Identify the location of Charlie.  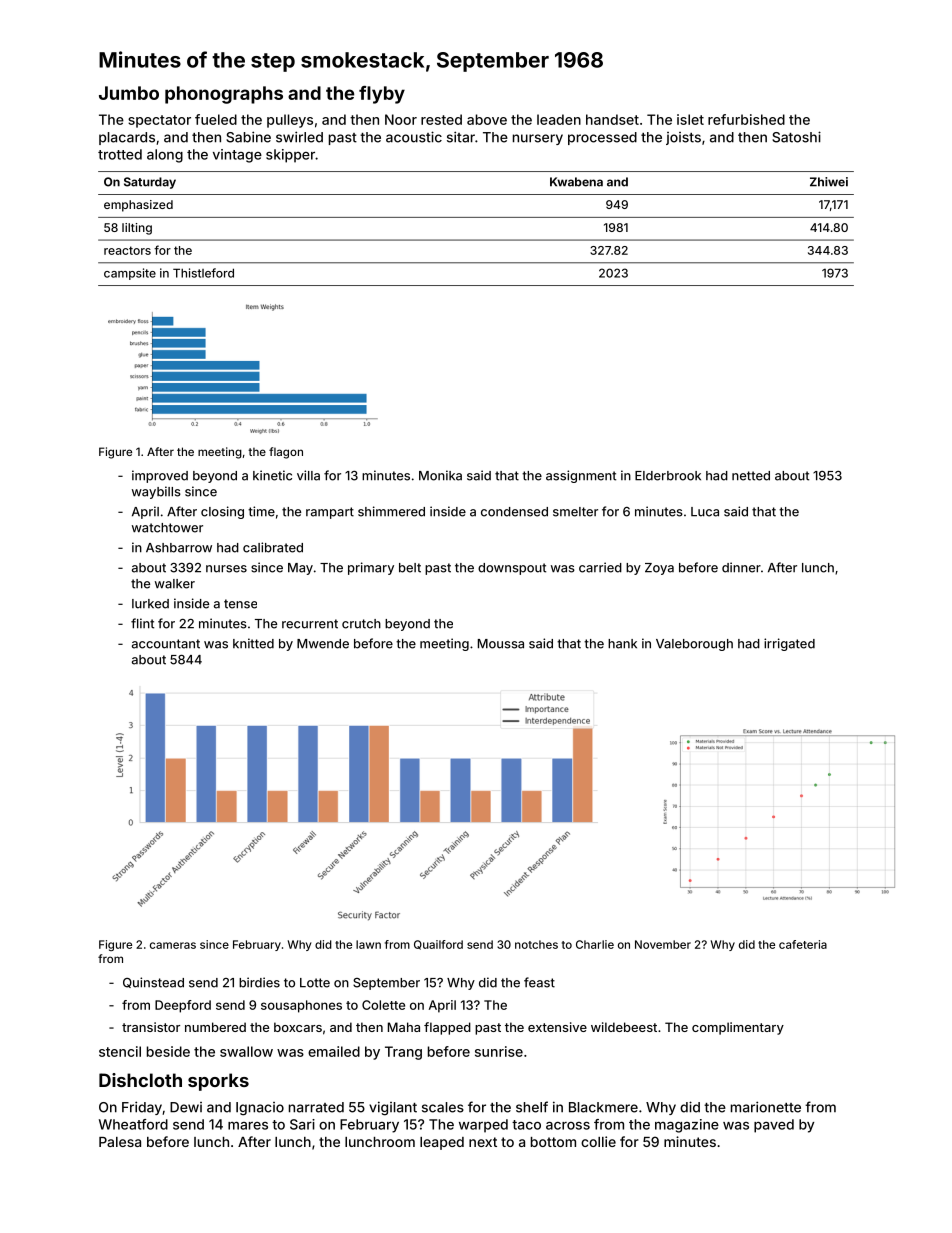
(595, 944).
